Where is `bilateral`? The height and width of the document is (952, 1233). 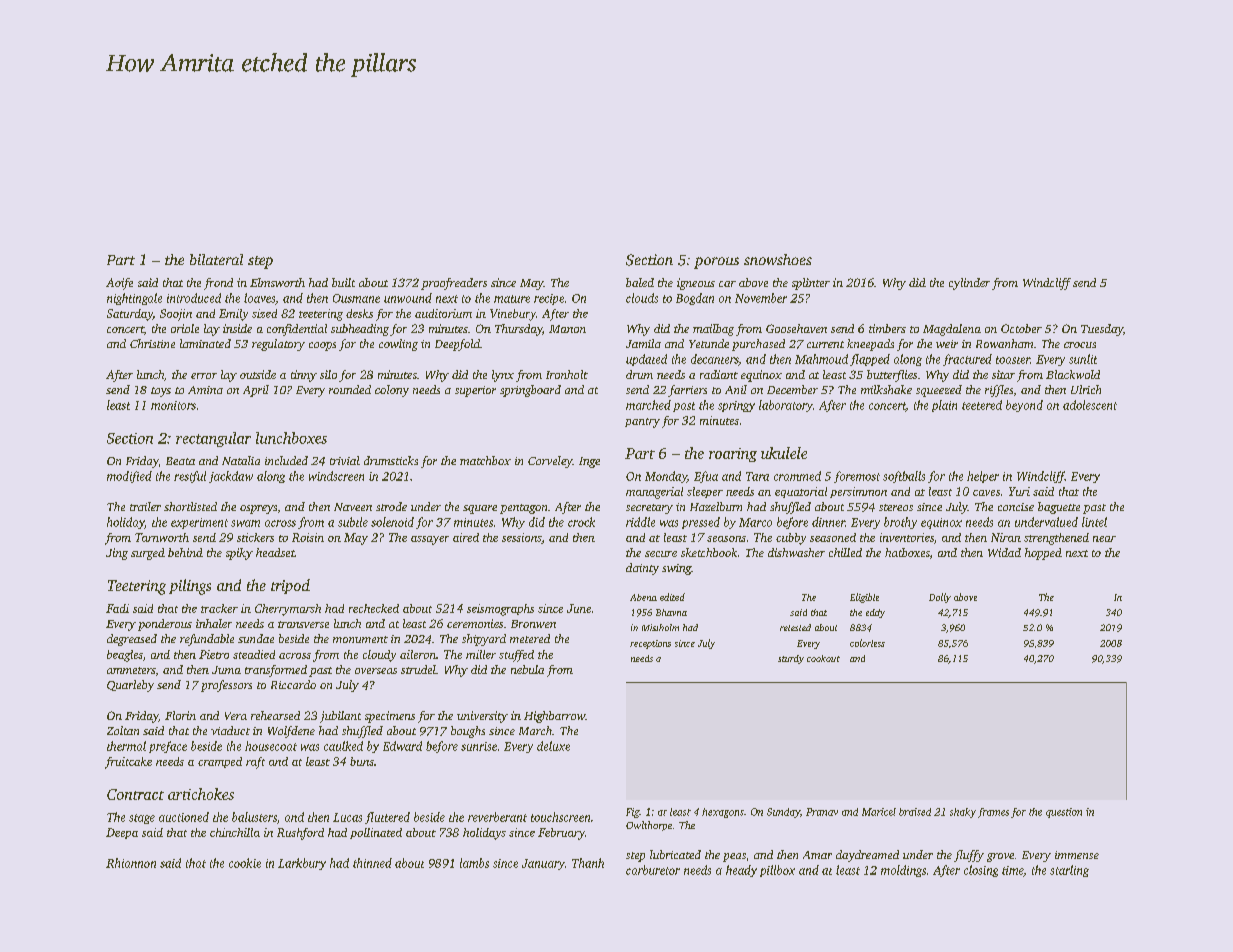 bilateral is located at coordinates (216, 259).
